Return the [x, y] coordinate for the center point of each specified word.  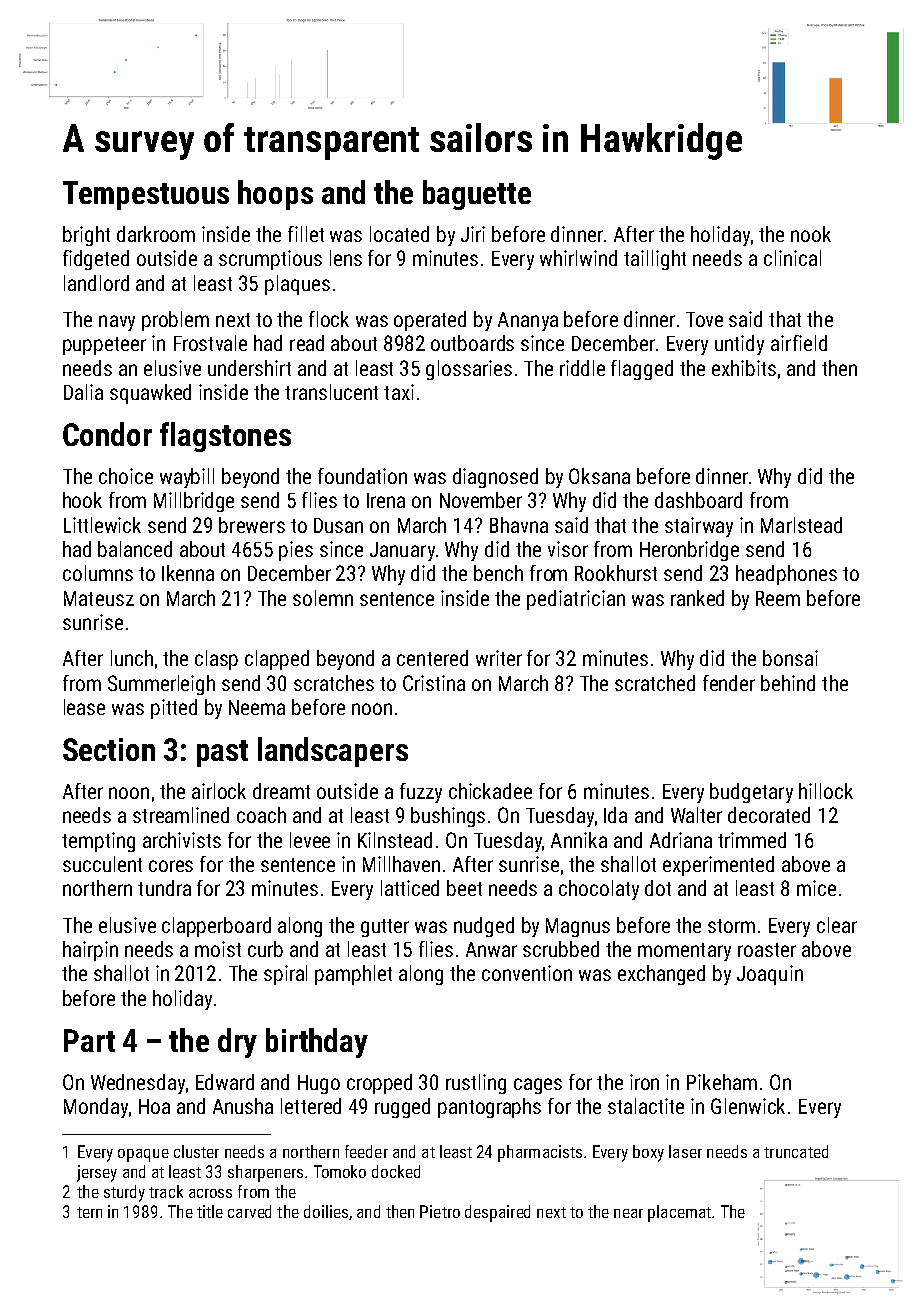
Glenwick [748, 1106]
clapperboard [216, 927]
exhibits [744, 368]
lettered [311, 1106]
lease [84, 707]
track [166, 1191]
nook [811, 234]
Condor [107, 434]
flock [329, 319]
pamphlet [353, 975]
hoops [275, 195]
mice [816, 888]
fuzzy [421, 793]
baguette [477, 195]
